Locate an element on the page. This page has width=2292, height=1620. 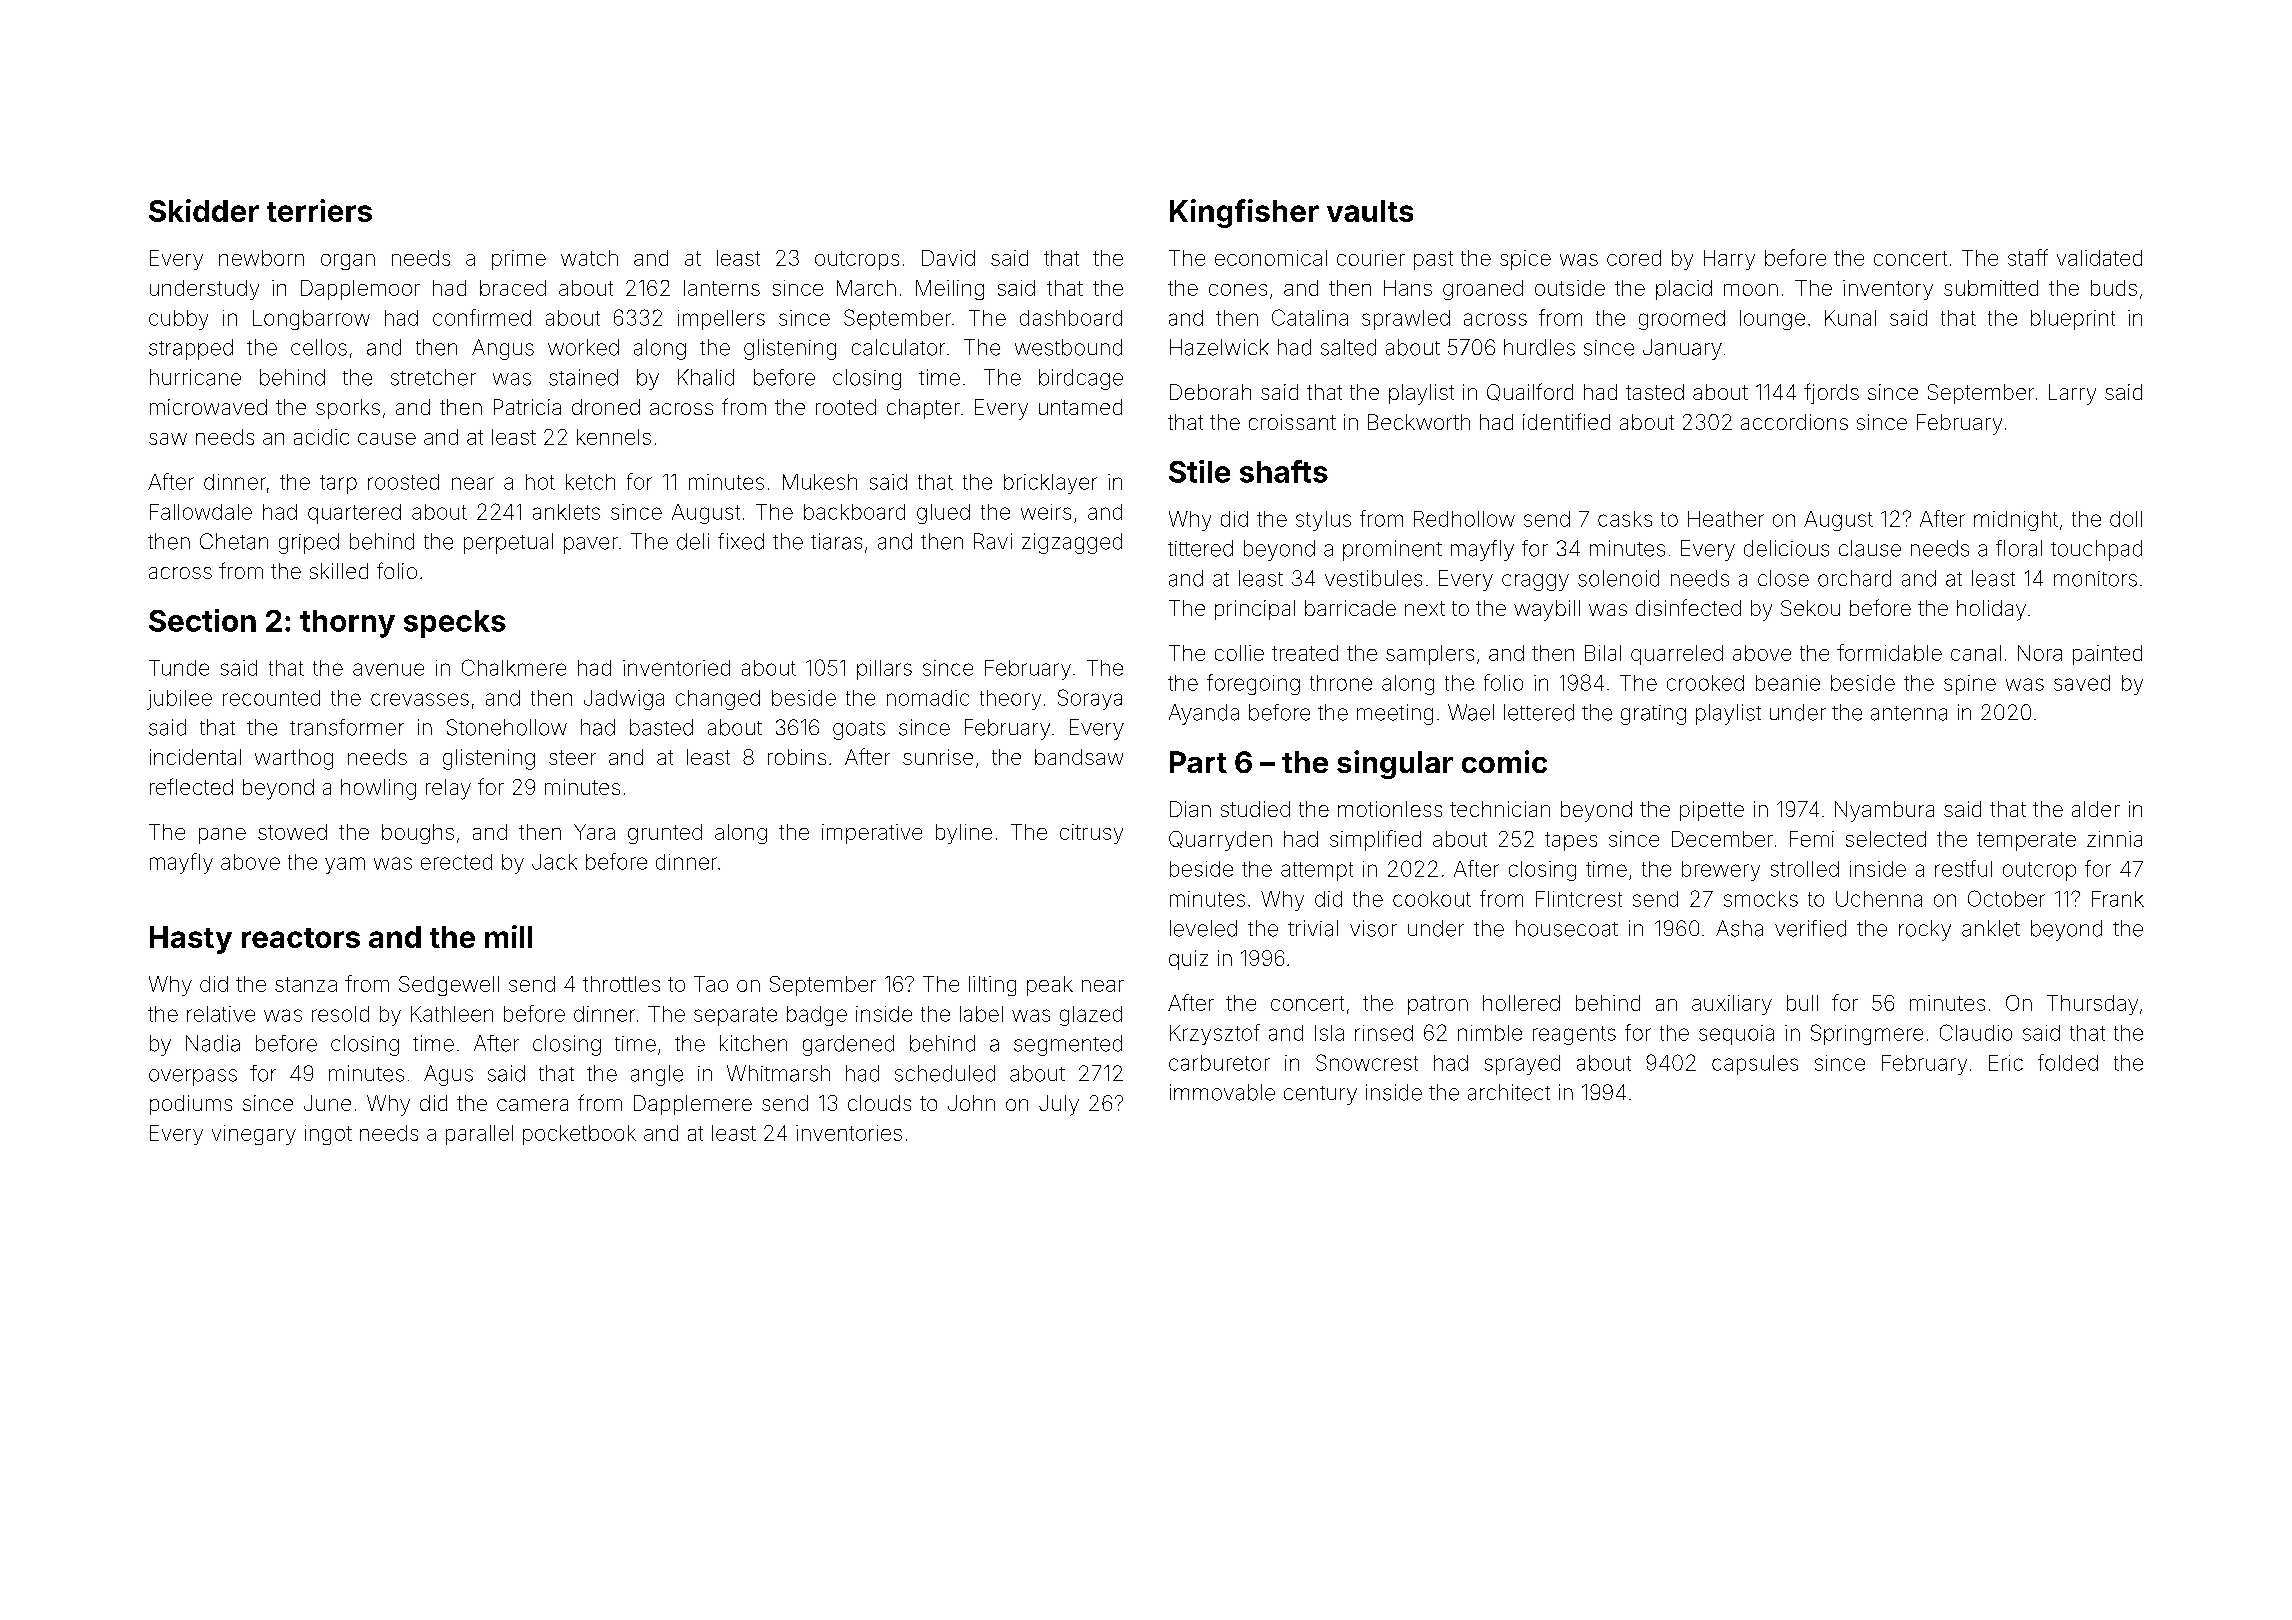
Soraya is located at coordinates (1090, 699).
